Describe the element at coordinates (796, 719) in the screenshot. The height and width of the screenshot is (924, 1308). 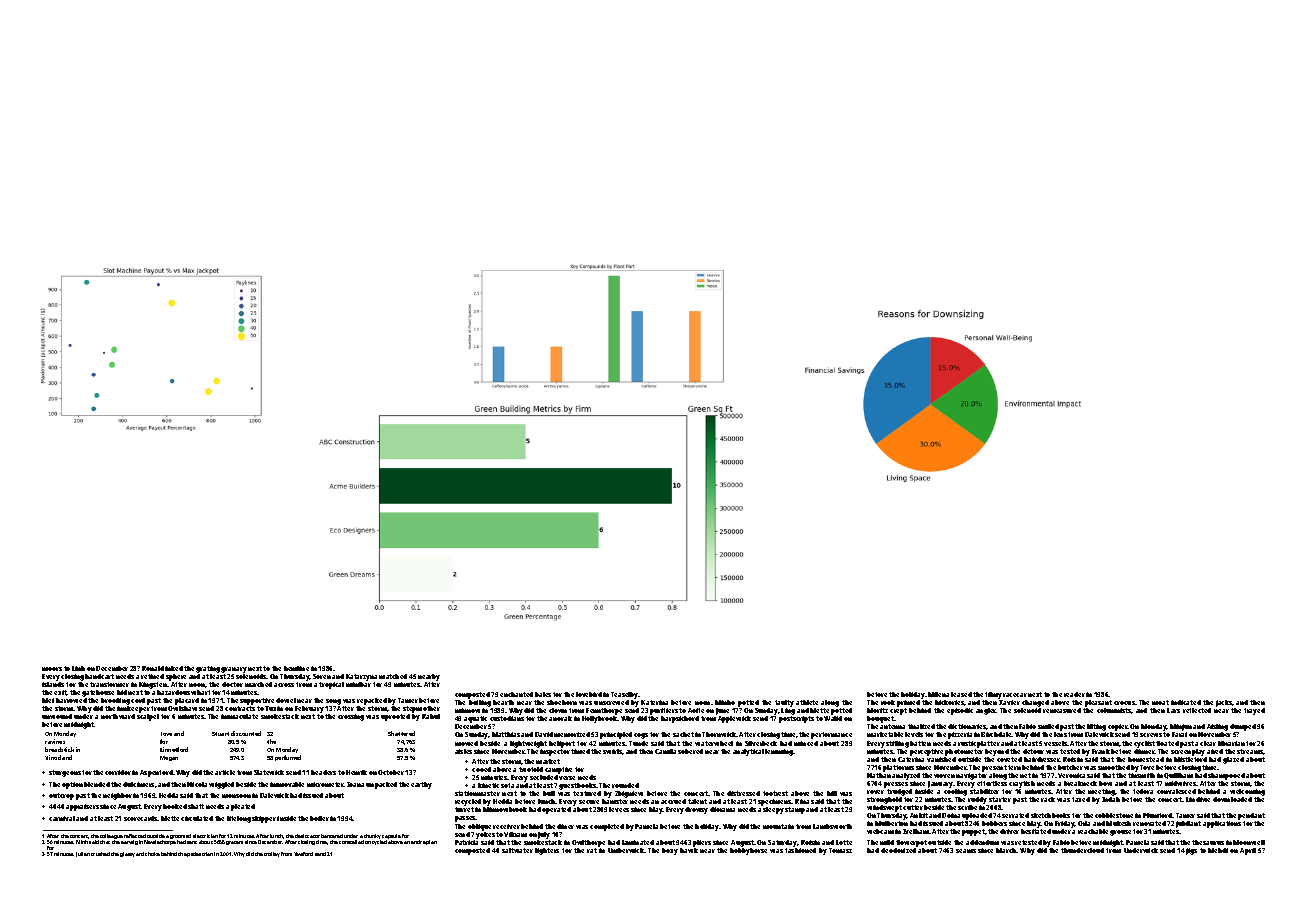
I see `postscripts` at that location.
